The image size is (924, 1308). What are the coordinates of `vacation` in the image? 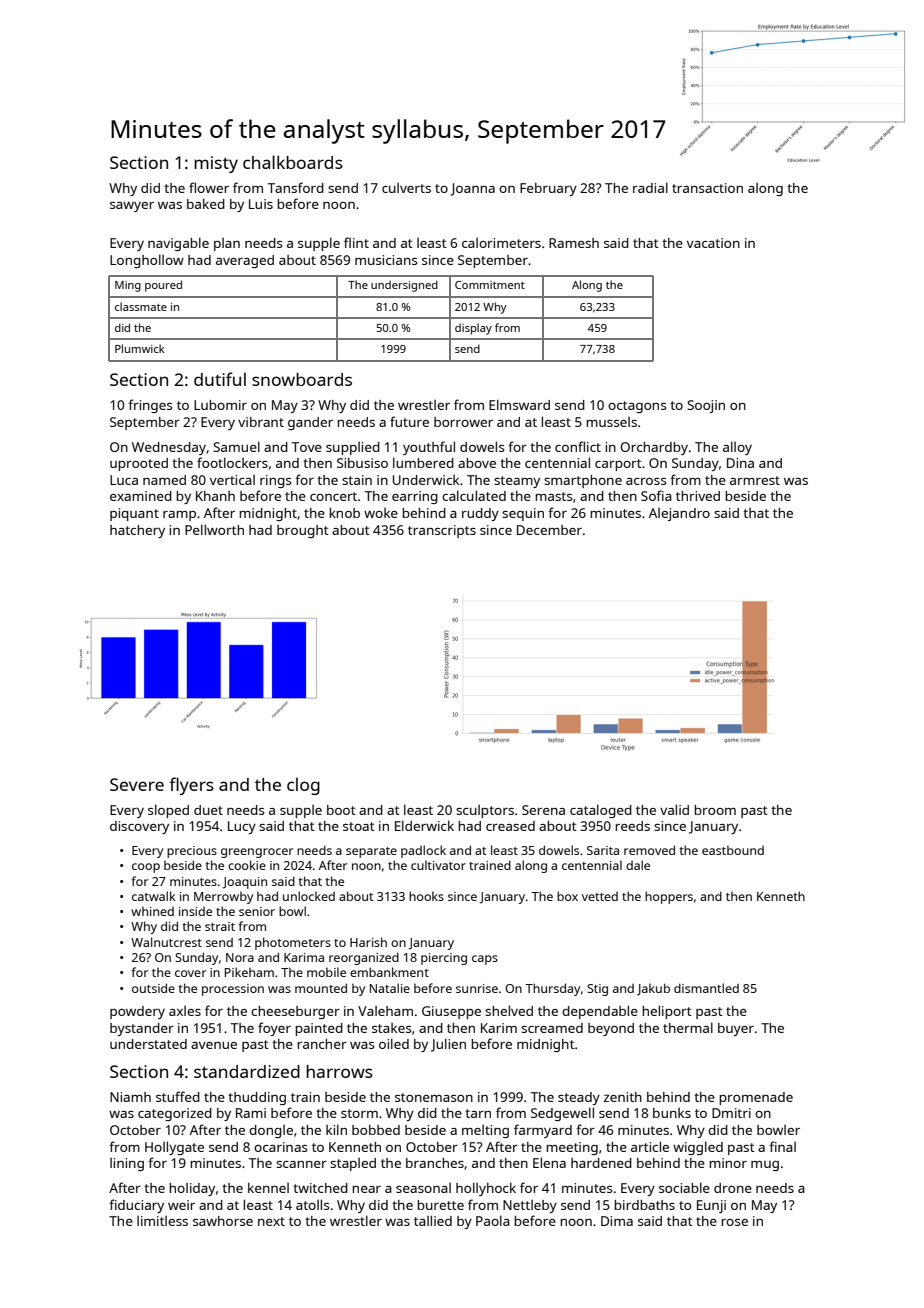 It's located at (713, 243).
